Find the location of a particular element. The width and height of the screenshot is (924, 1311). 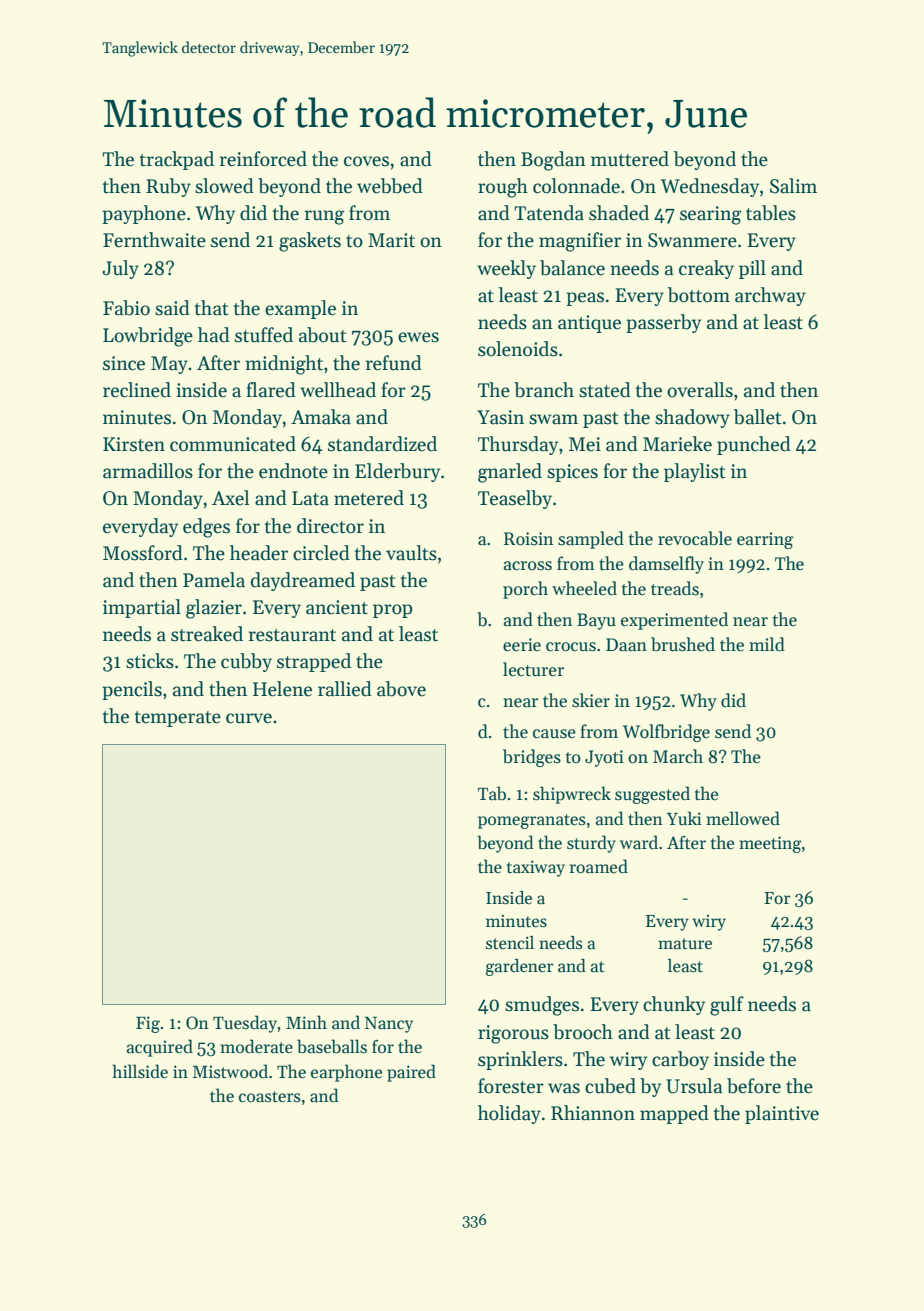

Tuesday is located at coordinates (245, 1024).
